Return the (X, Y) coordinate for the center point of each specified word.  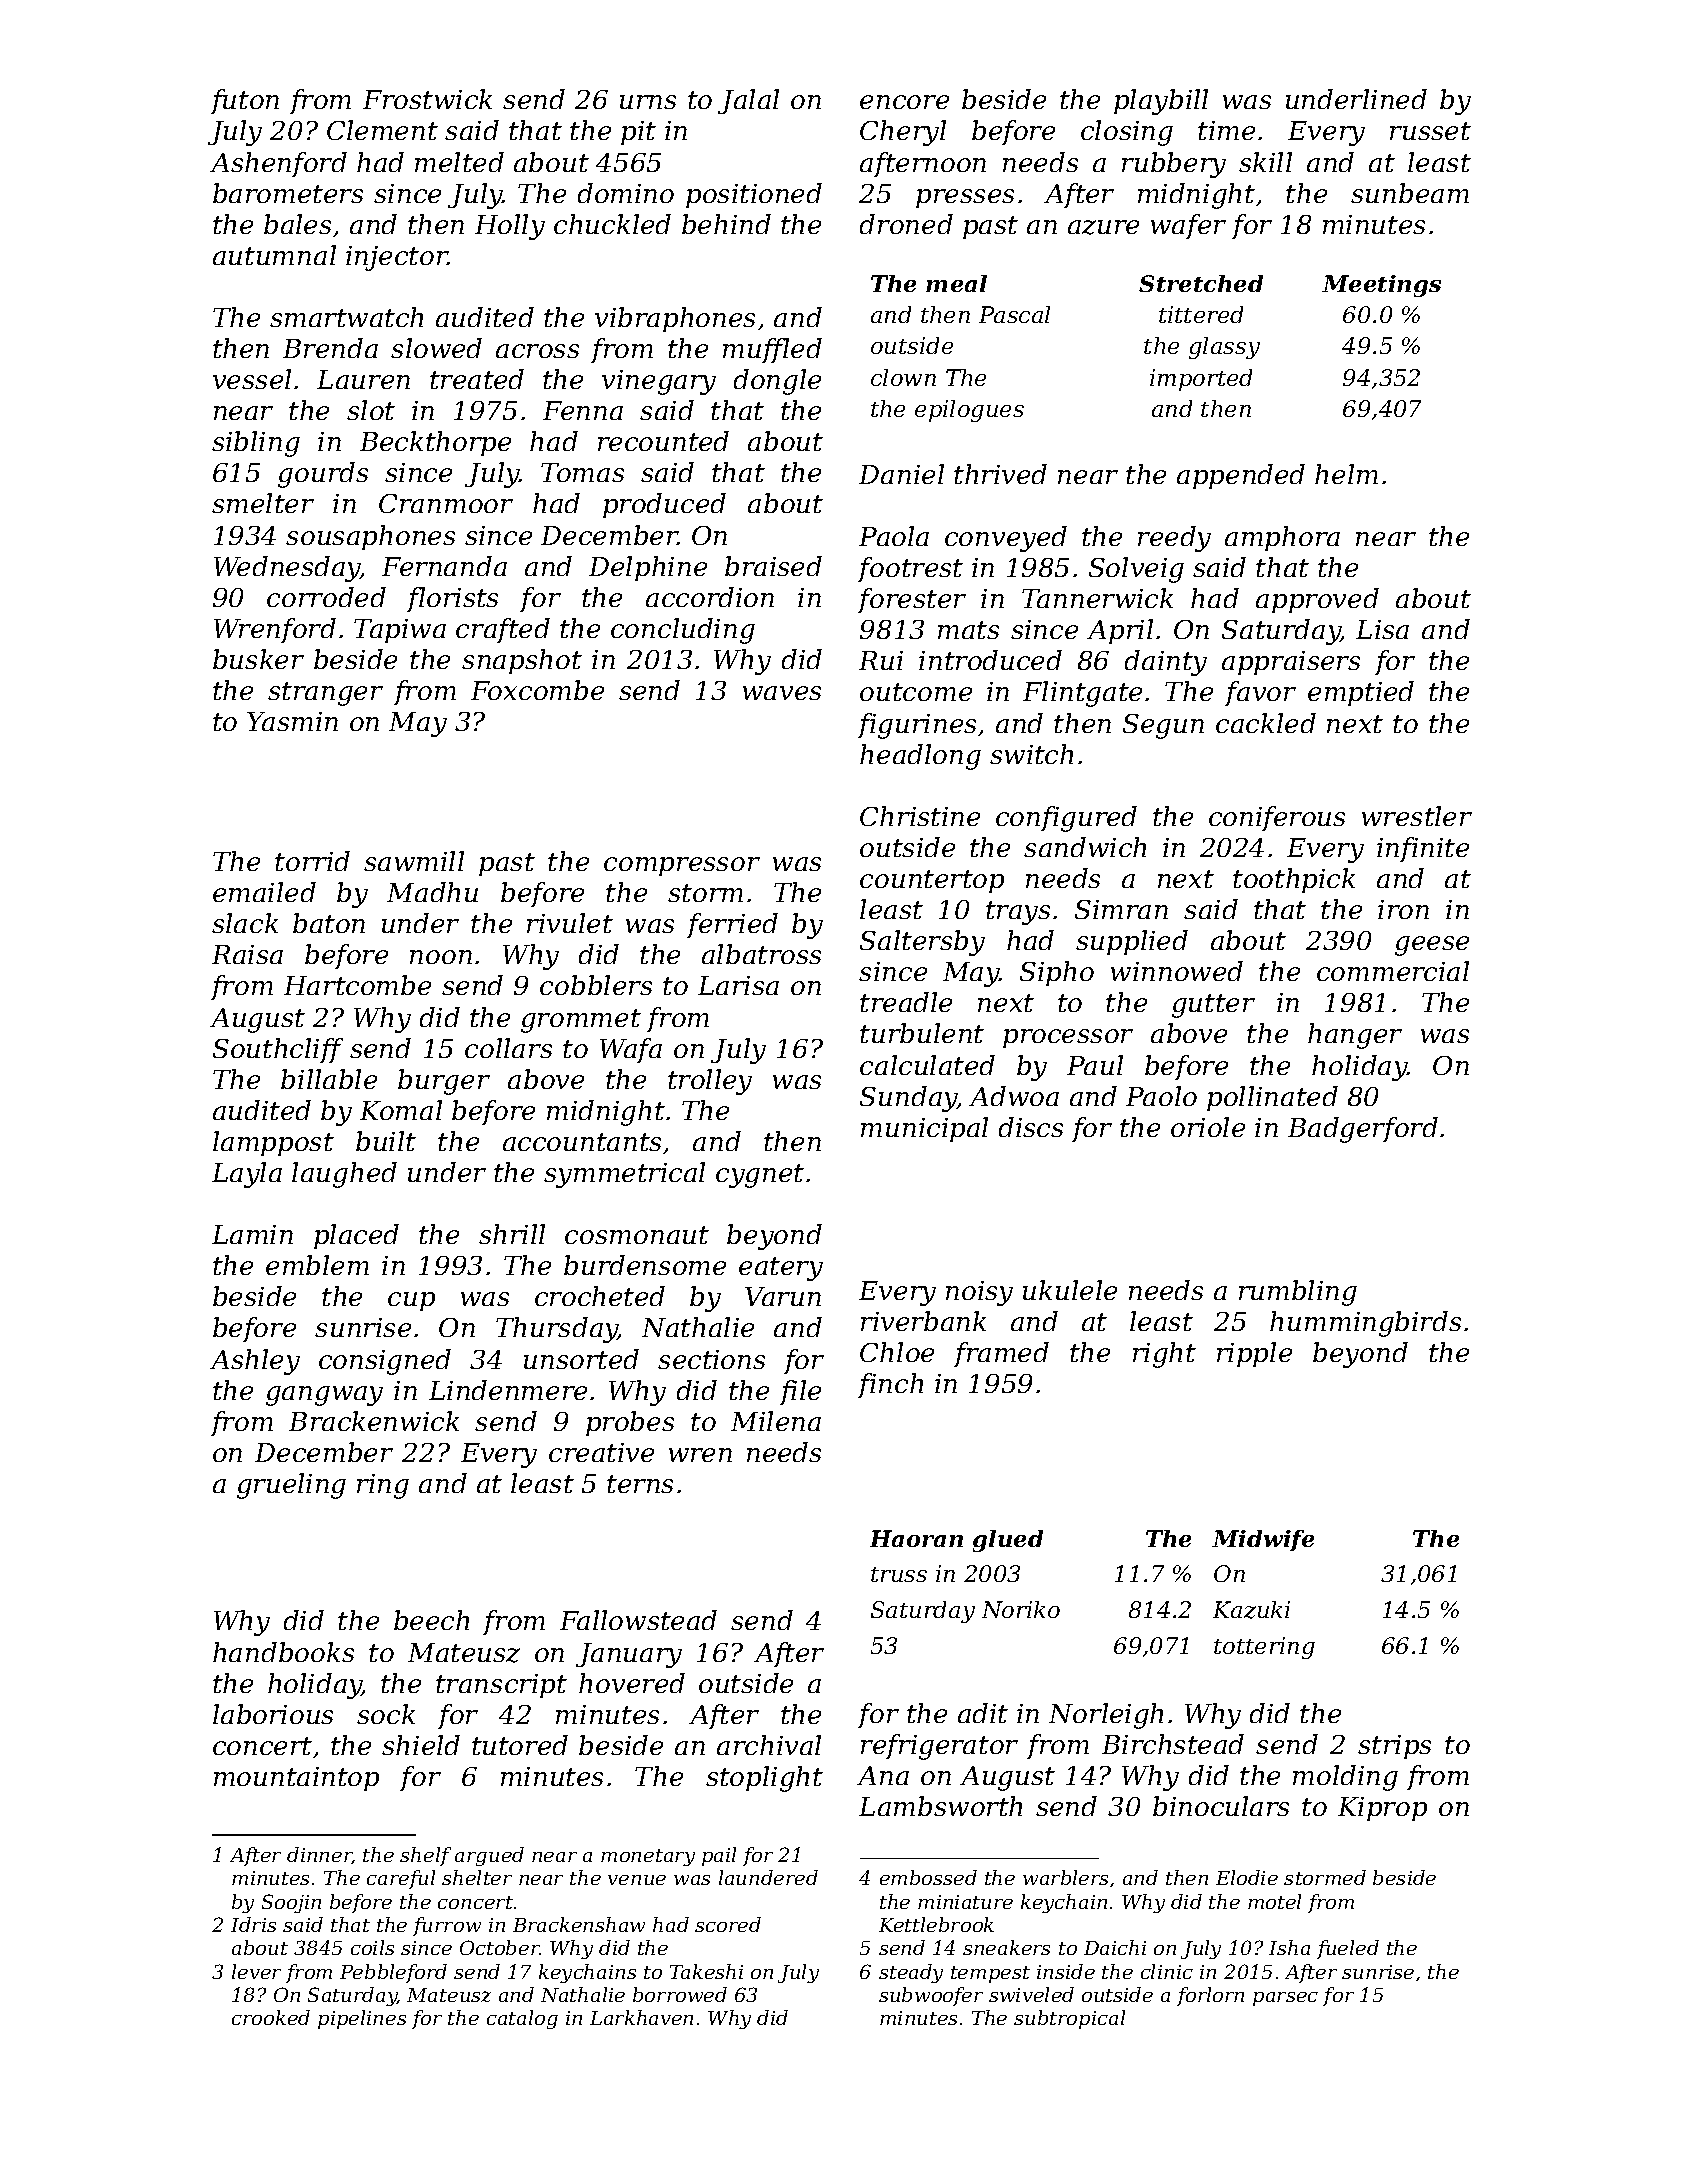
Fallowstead (638, 1620)
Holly (510, 227)
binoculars (1221, 1806)
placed (356, 1236)
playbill (1161, 102)
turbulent (922, 1033)
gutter (1213, 1006)
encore (904, 102)
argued (489, 1856)
